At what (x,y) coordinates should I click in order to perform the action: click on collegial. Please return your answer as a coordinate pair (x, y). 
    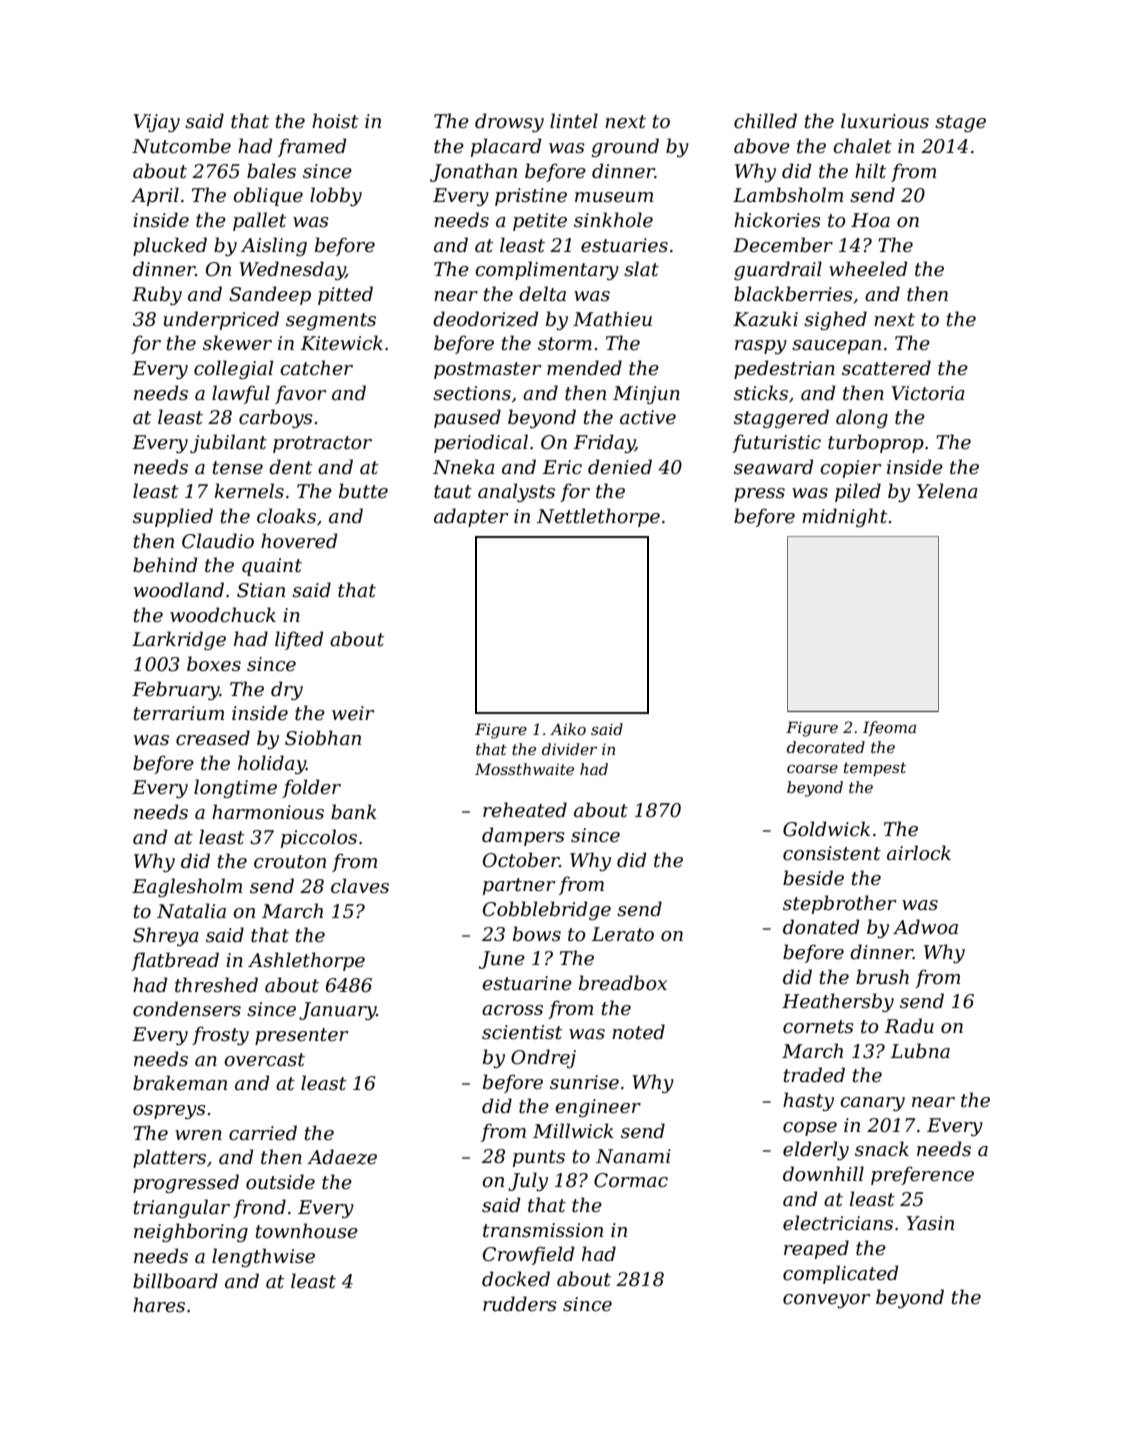
    Looking at the image, I should click on (233, 369).
